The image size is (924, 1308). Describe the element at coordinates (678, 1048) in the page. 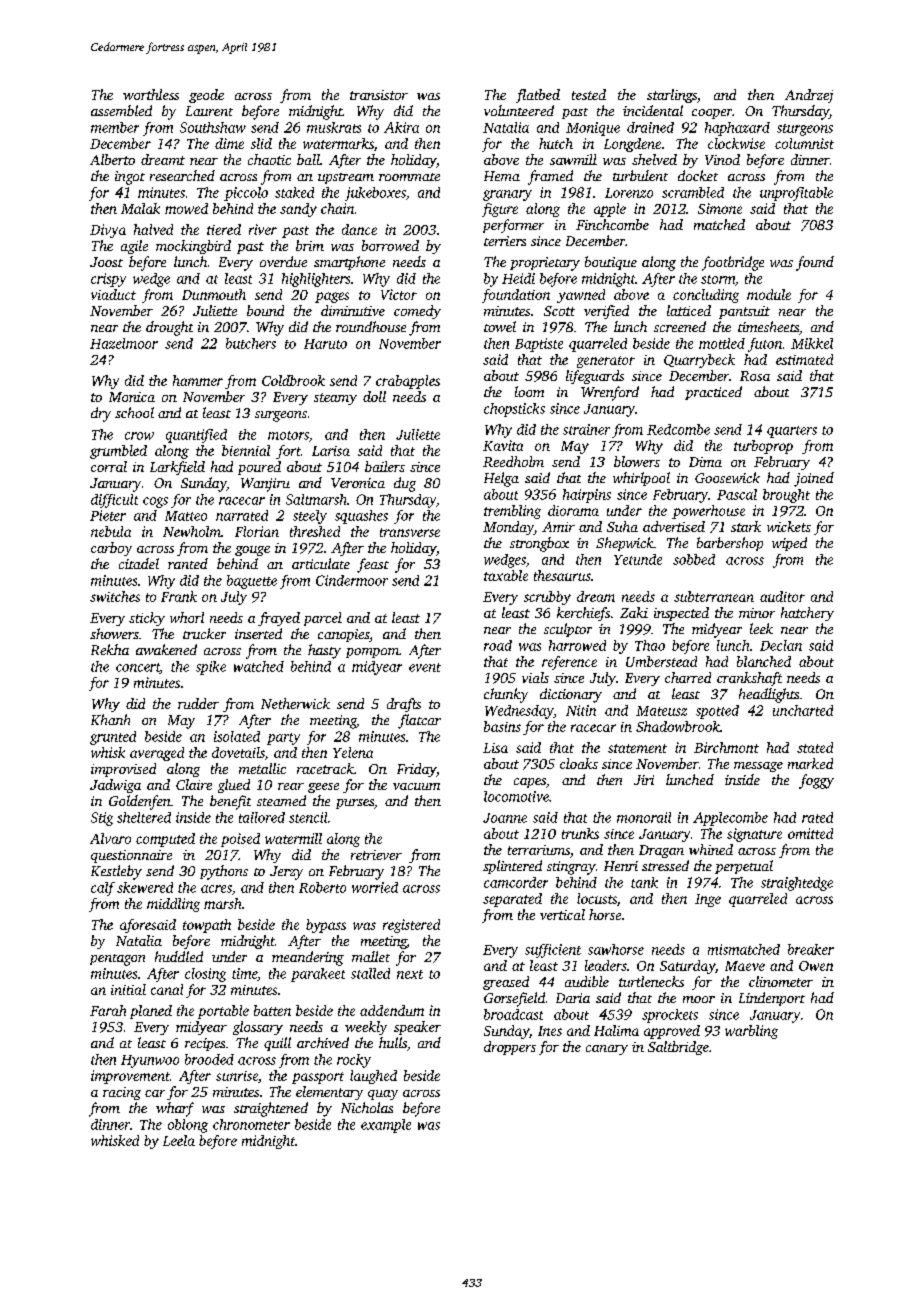

I see `Saltbridge` at that location.
